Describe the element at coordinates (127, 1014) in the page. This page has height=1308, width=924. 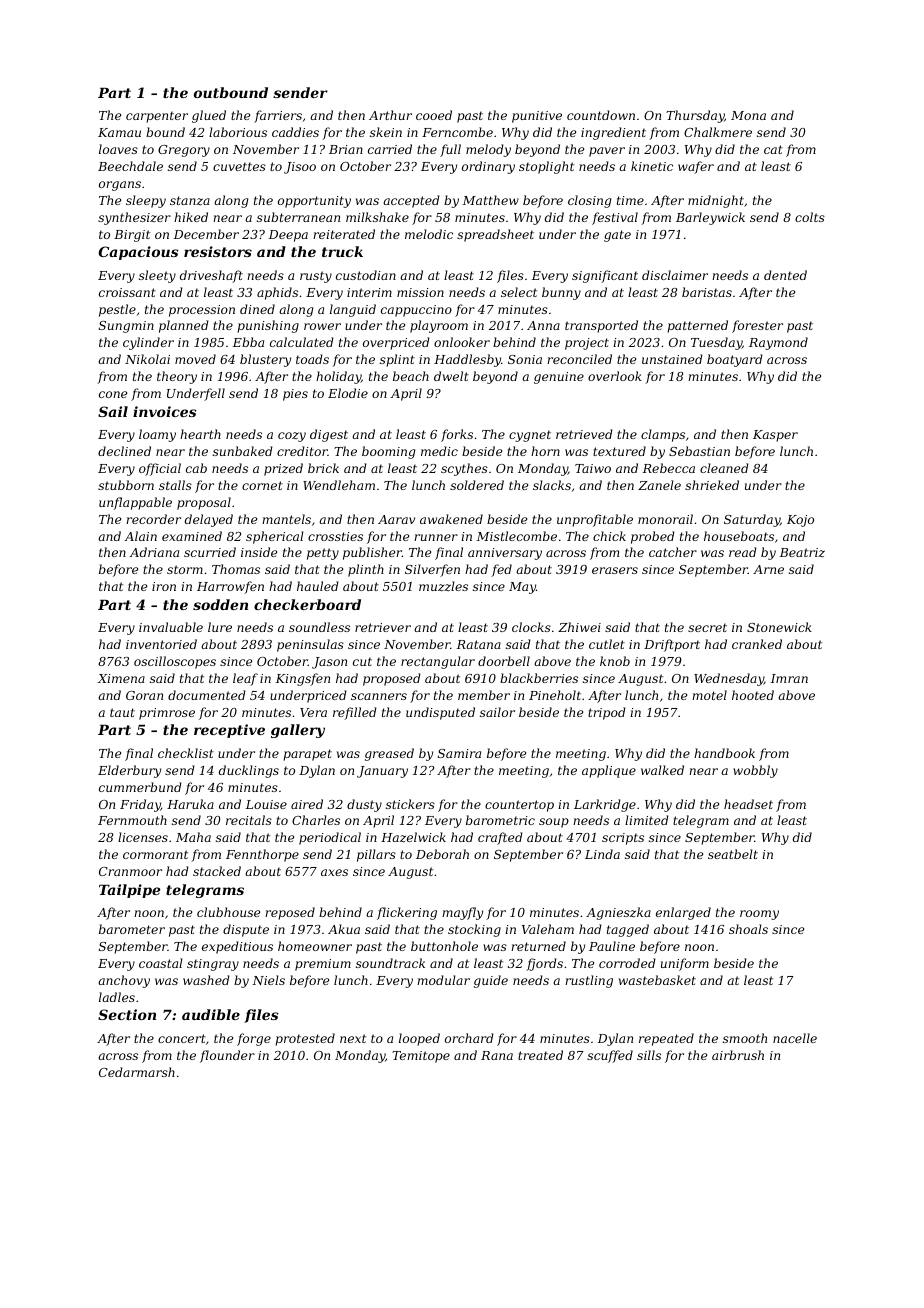
I see `Section` at that location.
